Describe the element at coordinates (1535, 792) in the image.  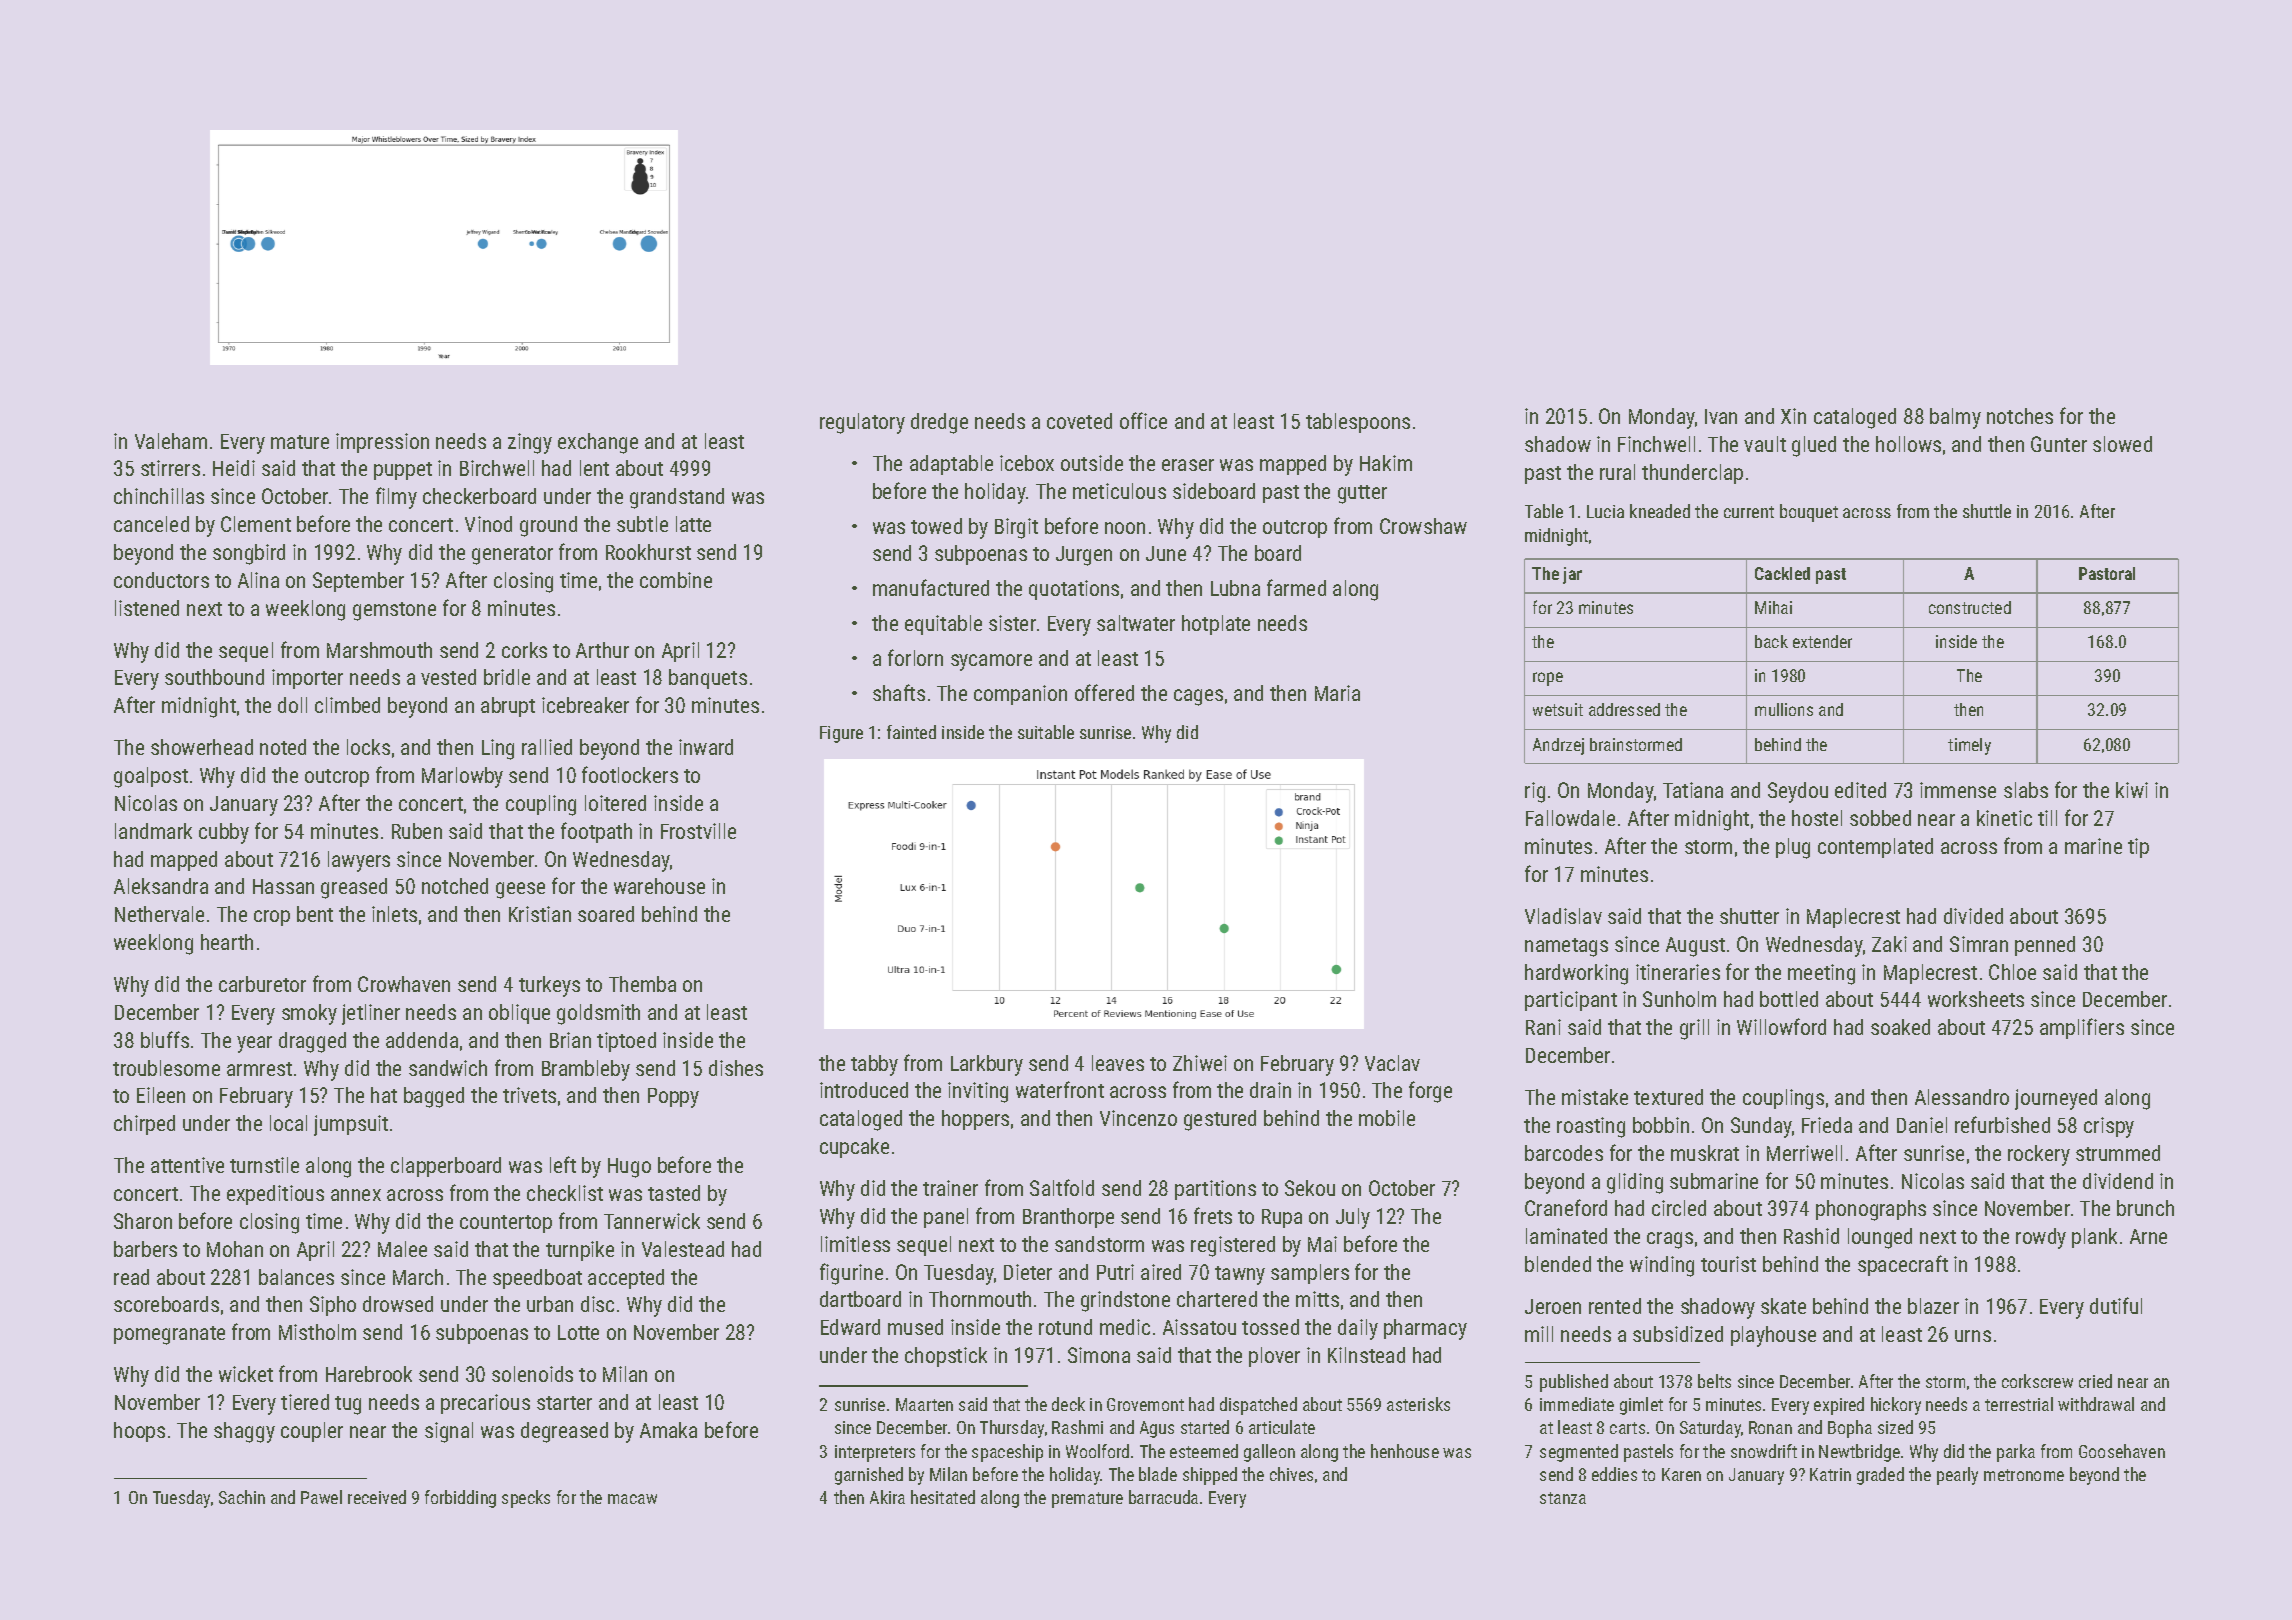
I see `rig` at that location.
